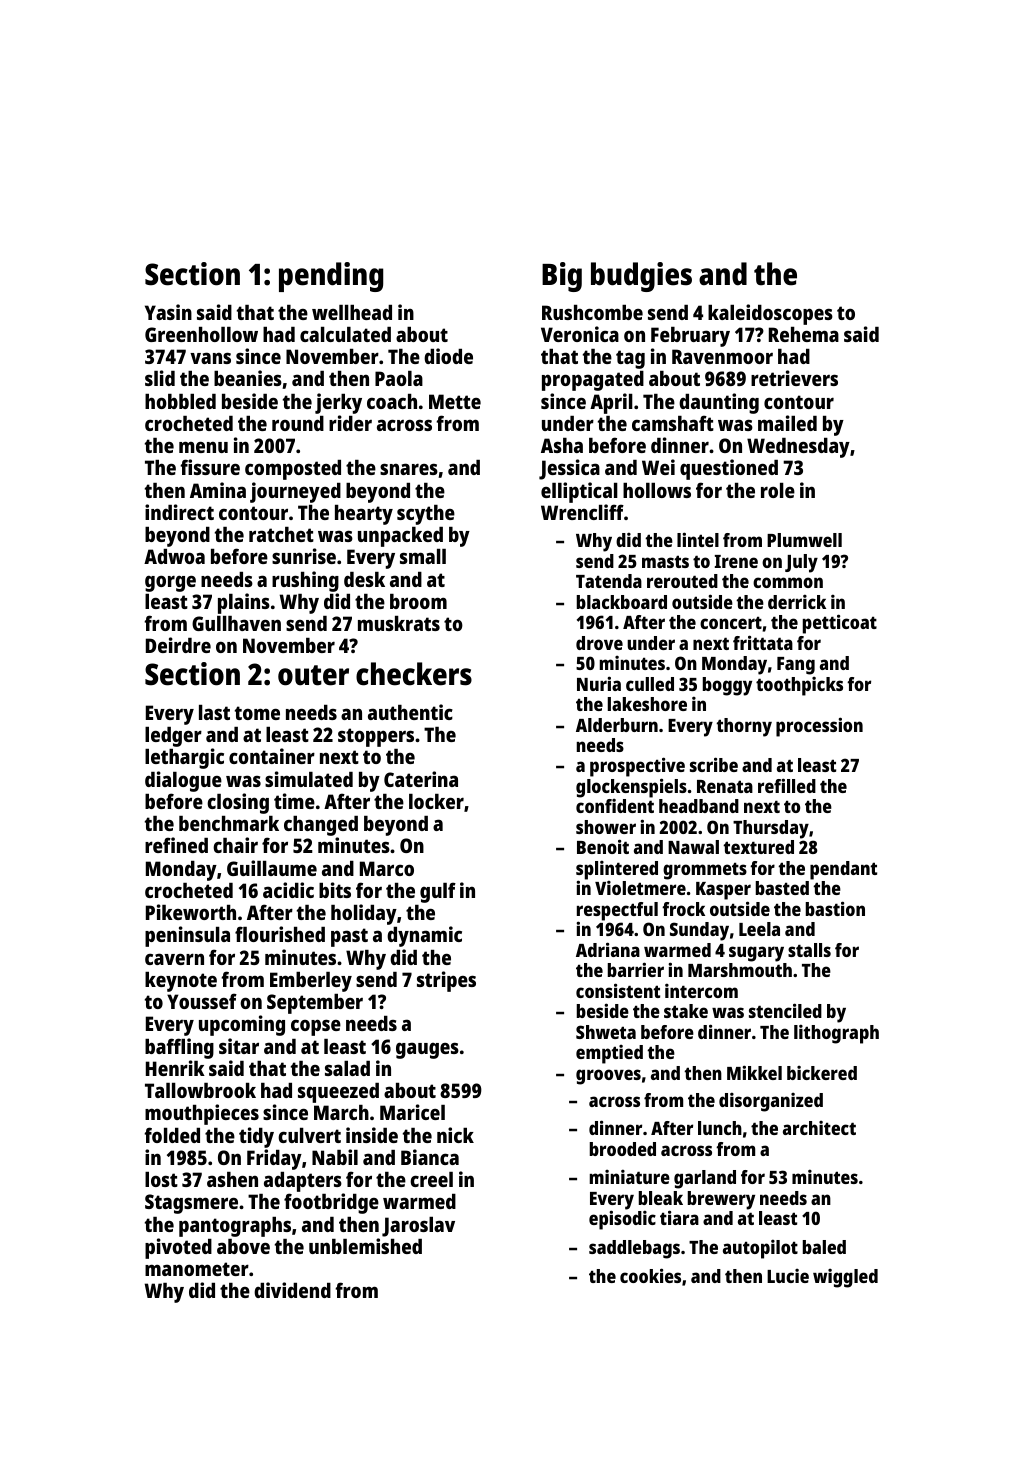  Describe the element at coordinates (714, 764) in the screenshot. I see `scribe` at that location.
